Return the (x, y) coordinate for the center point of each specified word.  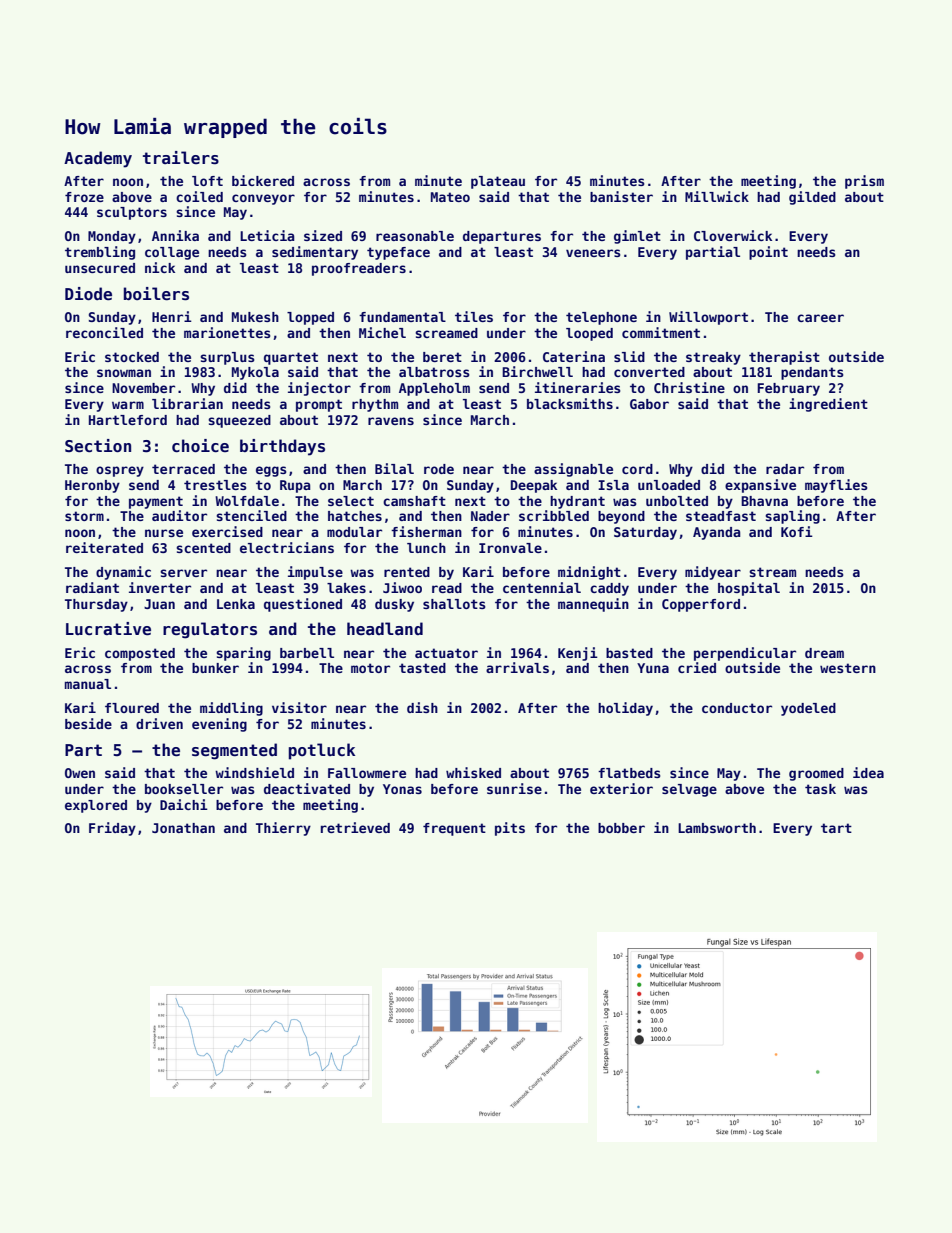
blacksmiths (570, 403)
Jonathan (183, 828)
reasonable (415, 236)
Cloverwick (733, 235)
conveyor (263, 199)
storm (84, 516)
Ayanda (717, 533)
